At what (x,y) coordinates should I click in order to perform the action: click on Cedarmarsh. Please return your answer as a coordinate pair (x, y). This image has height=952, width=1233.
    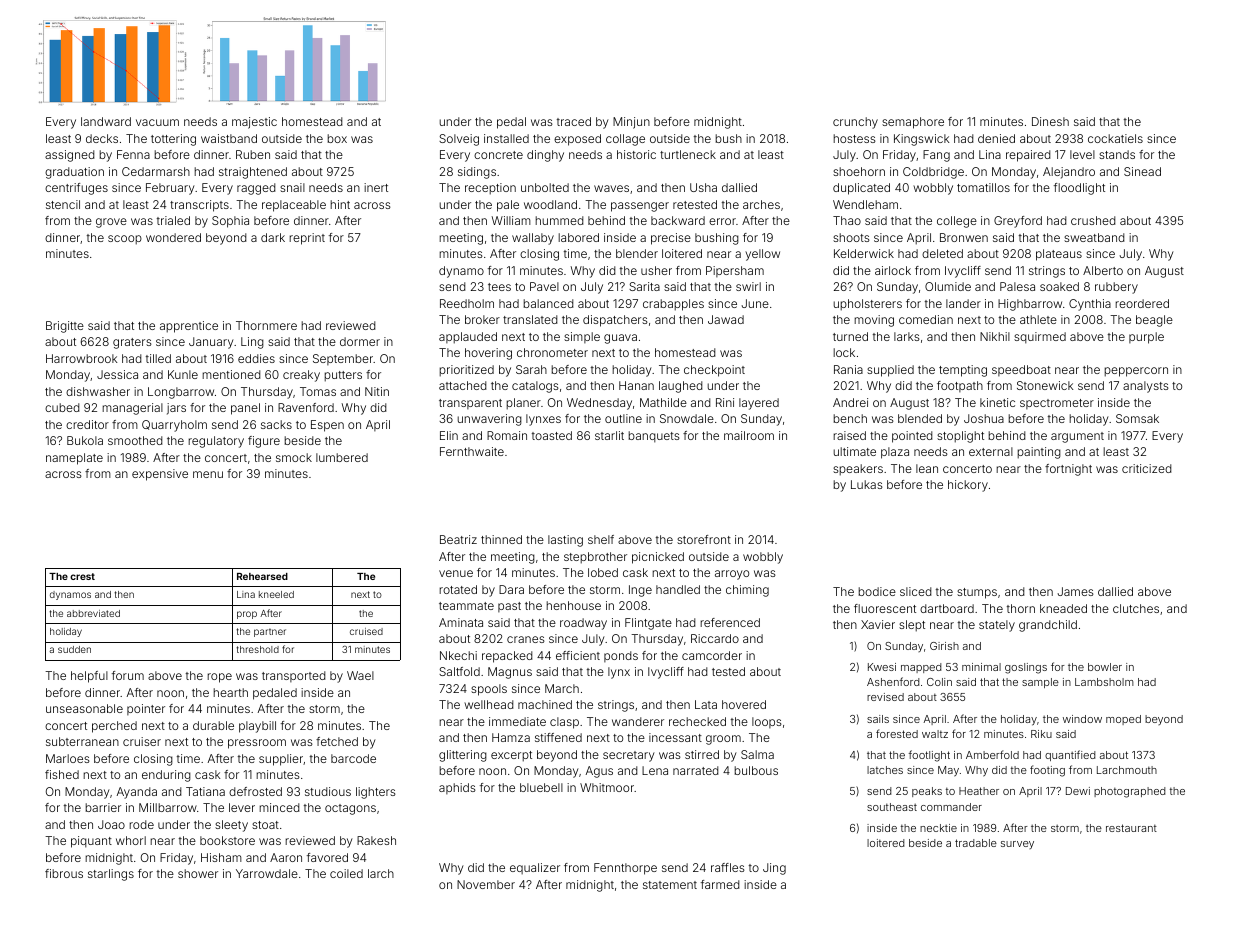
    Looking at the image, I should click on (156, 171).
